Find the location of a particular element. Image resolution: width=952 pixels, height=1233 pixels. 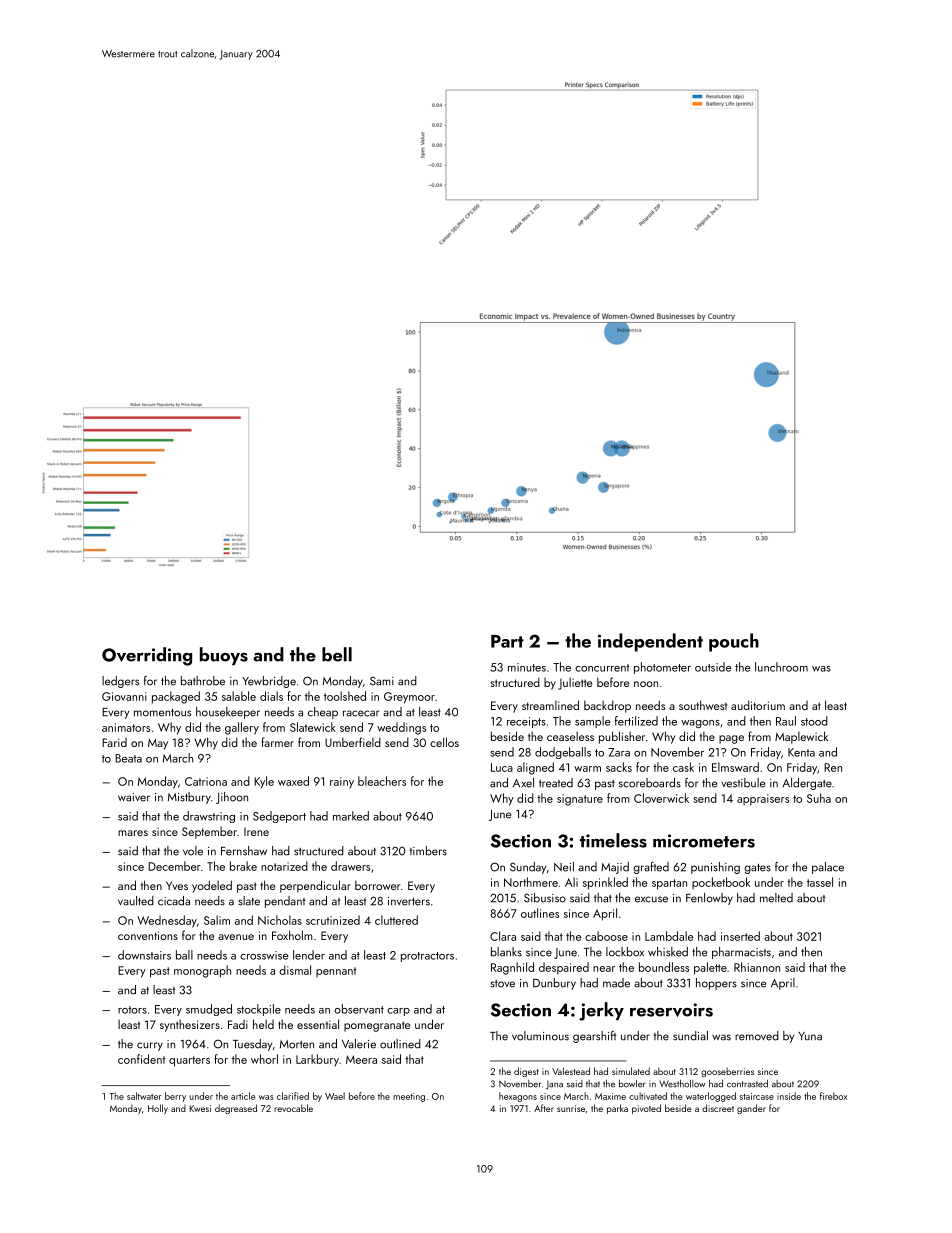

pouch is located at coordinates (734, 642).
